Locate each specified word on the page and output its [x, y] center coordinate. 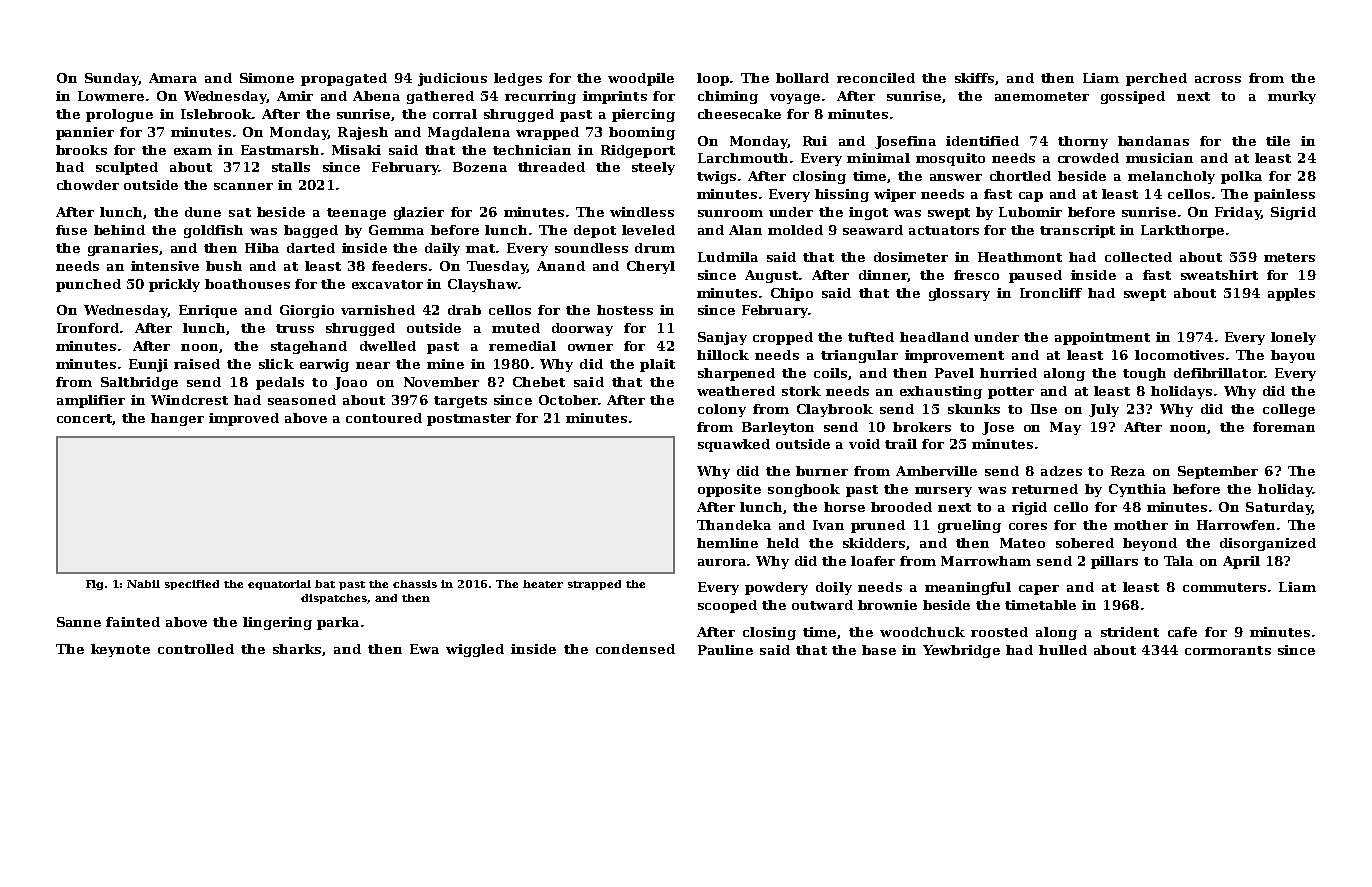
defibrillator [1219, 373]
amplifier [91, 401]
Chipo [792, 294]
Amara [173, 78]
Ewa [424, 649]
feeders [399, 266]
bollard [802, 78]
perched [1156, 79]
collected [1138, 257]
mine [445, 364]
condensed [635, 649]
